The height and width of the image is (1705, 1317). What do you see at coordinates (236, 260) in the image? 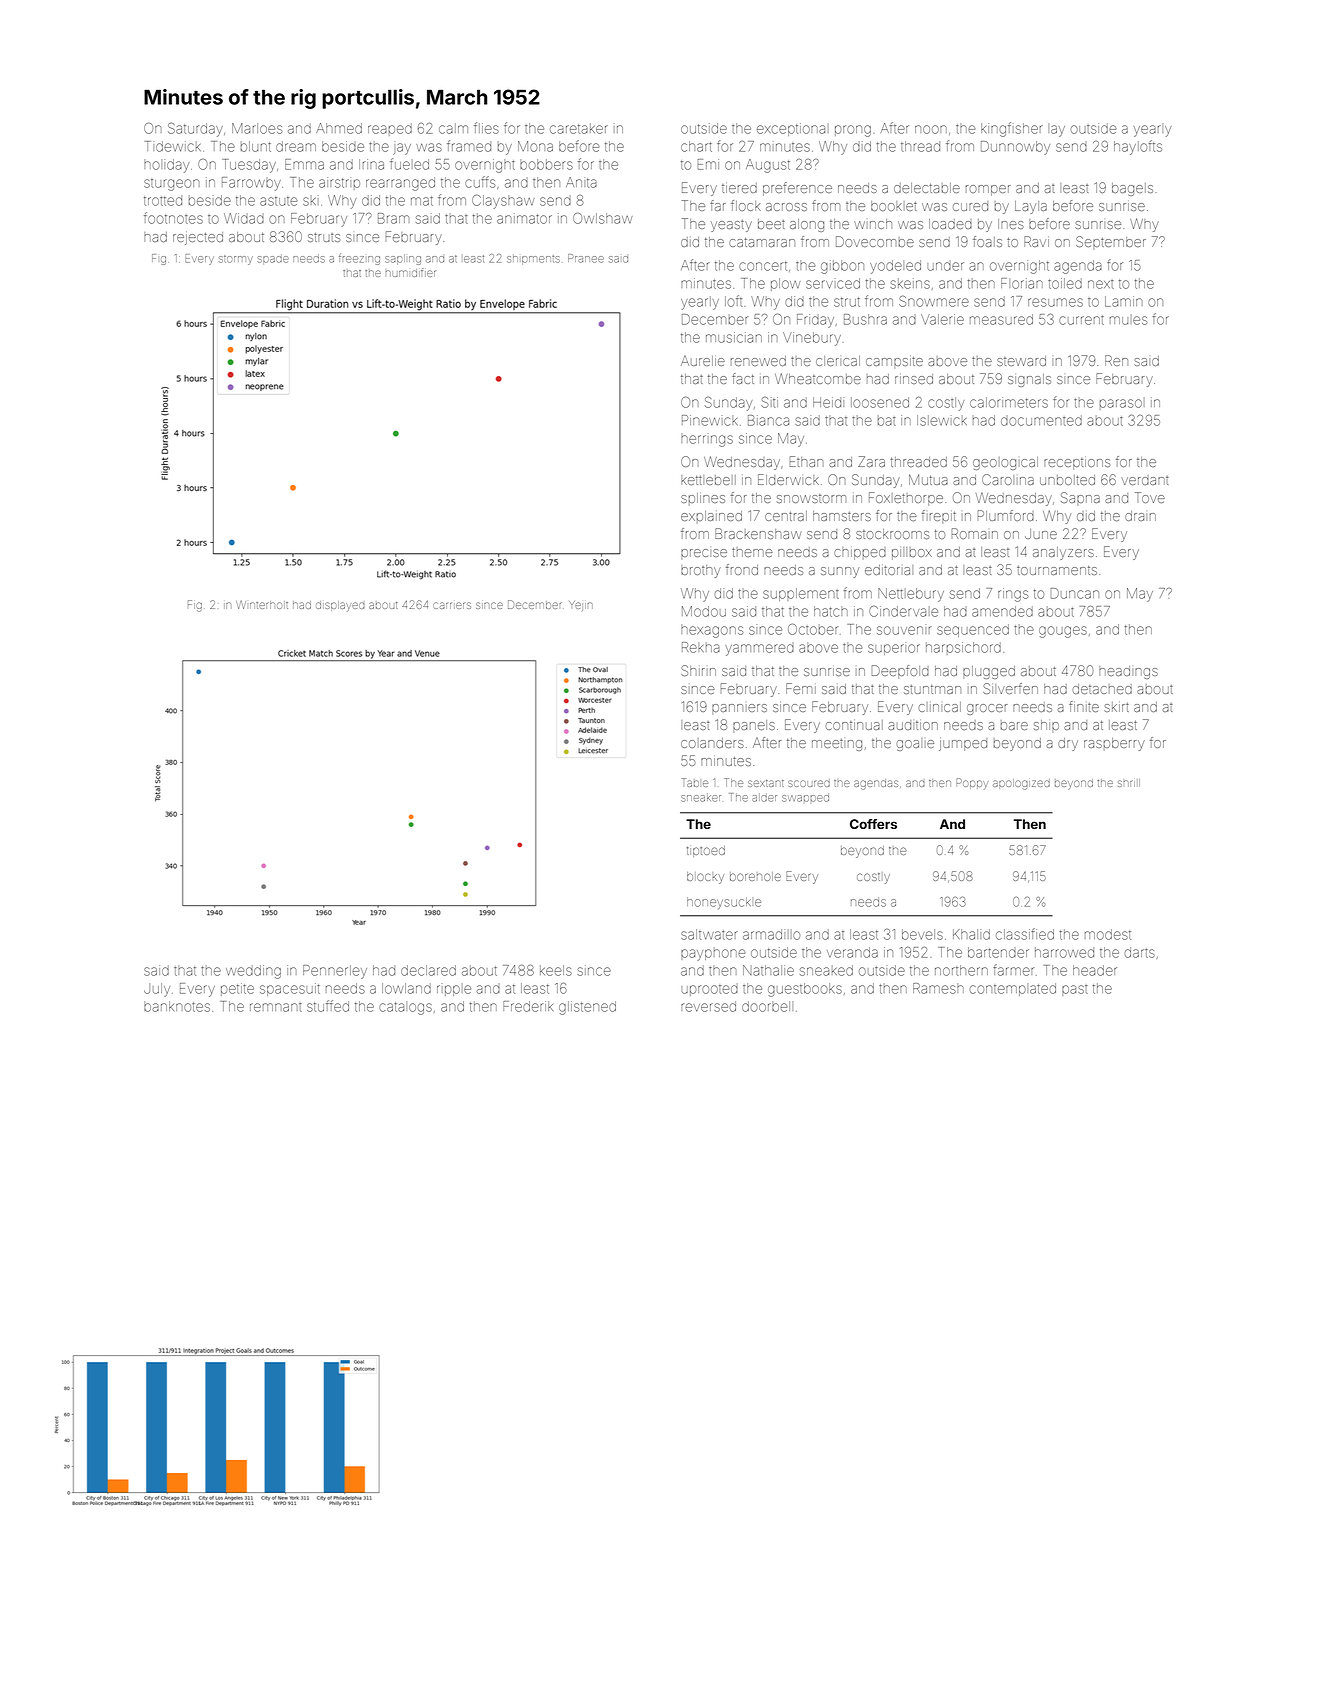
I see `stormy` at bounding box center [236, 260].
